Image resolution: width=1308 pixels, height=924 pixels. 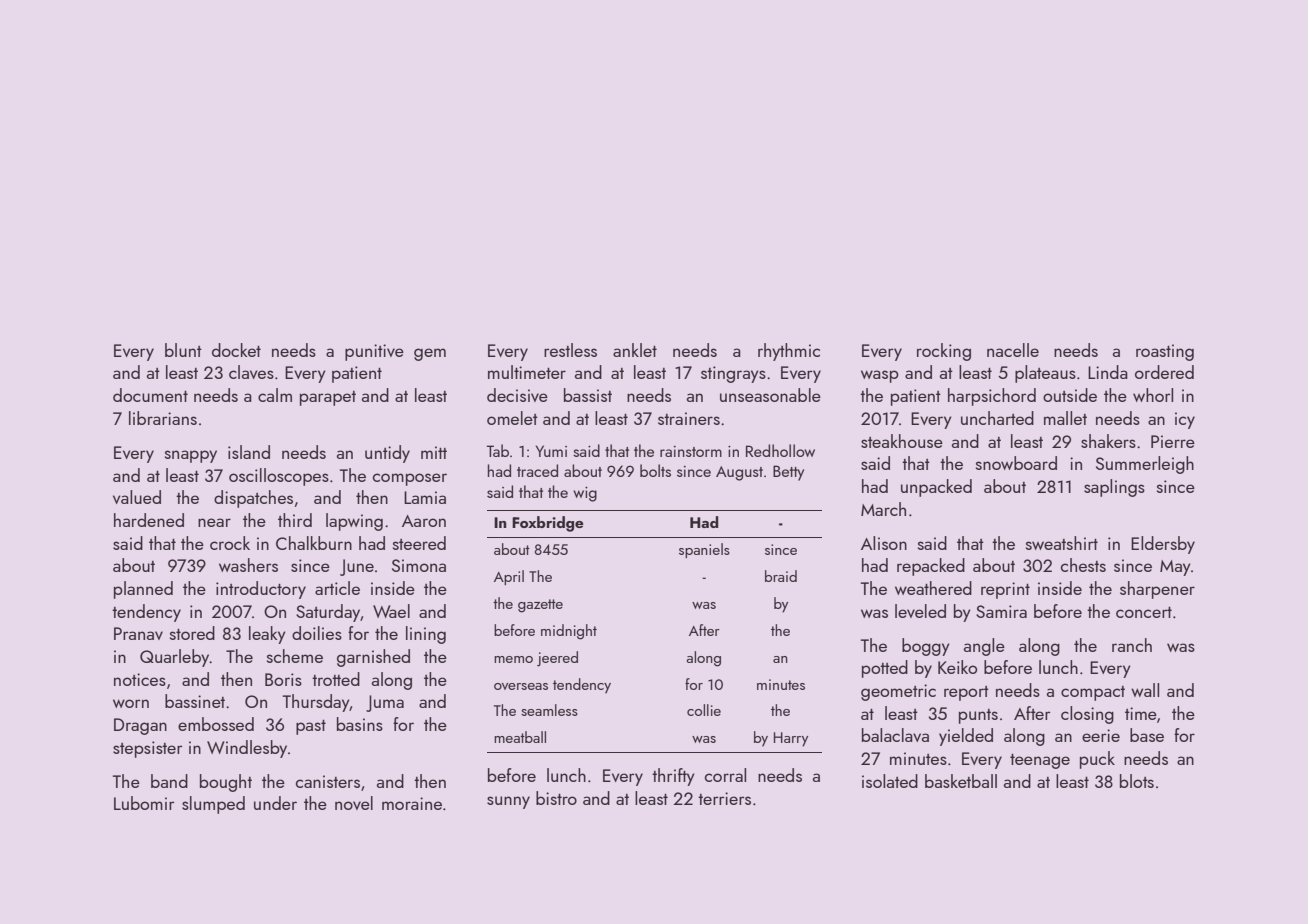 I want to click on docket, so click(x=236, y=350).
